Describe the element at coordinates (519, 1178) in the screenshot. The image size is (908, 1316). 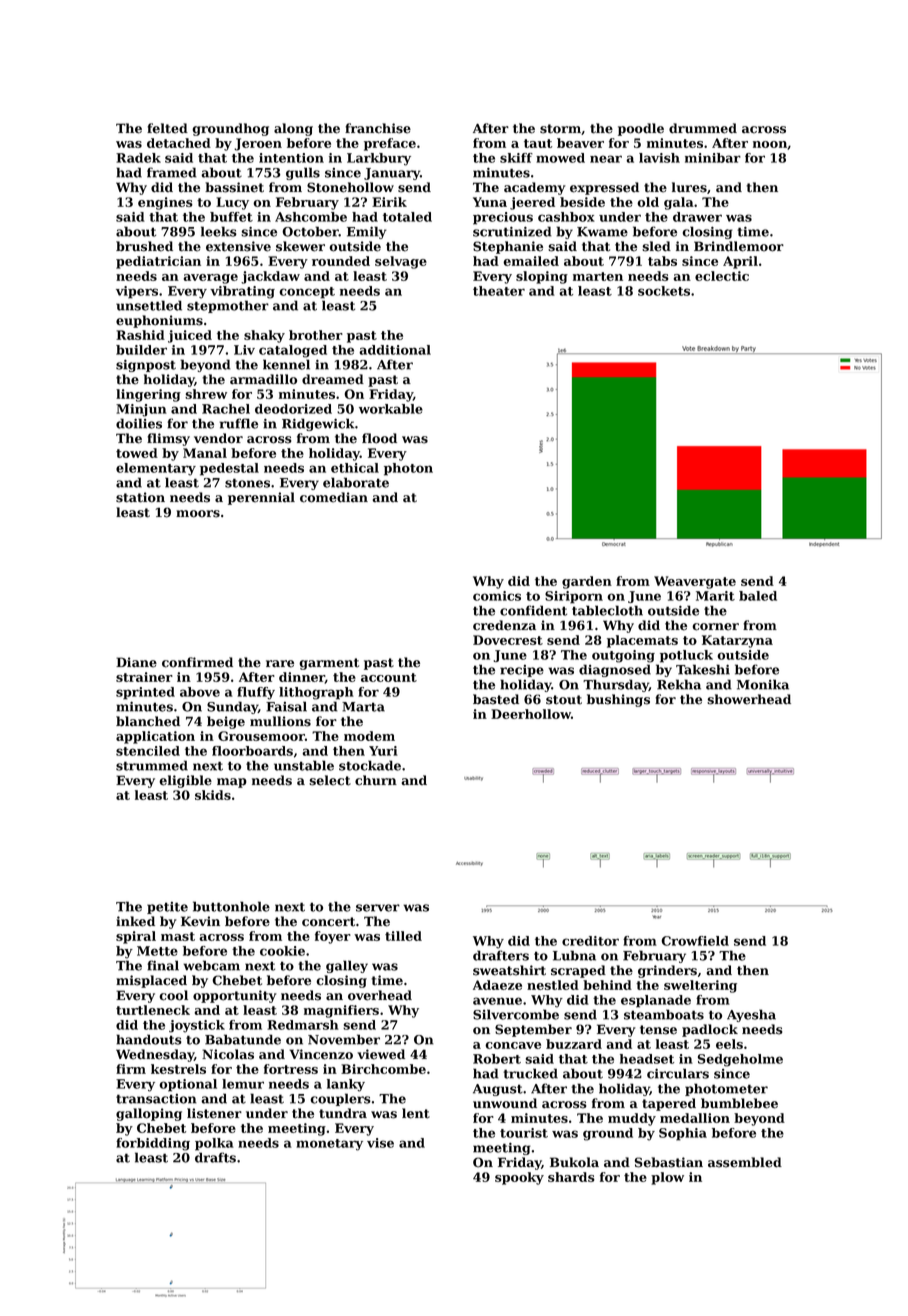
I see `spooky` at that location.
